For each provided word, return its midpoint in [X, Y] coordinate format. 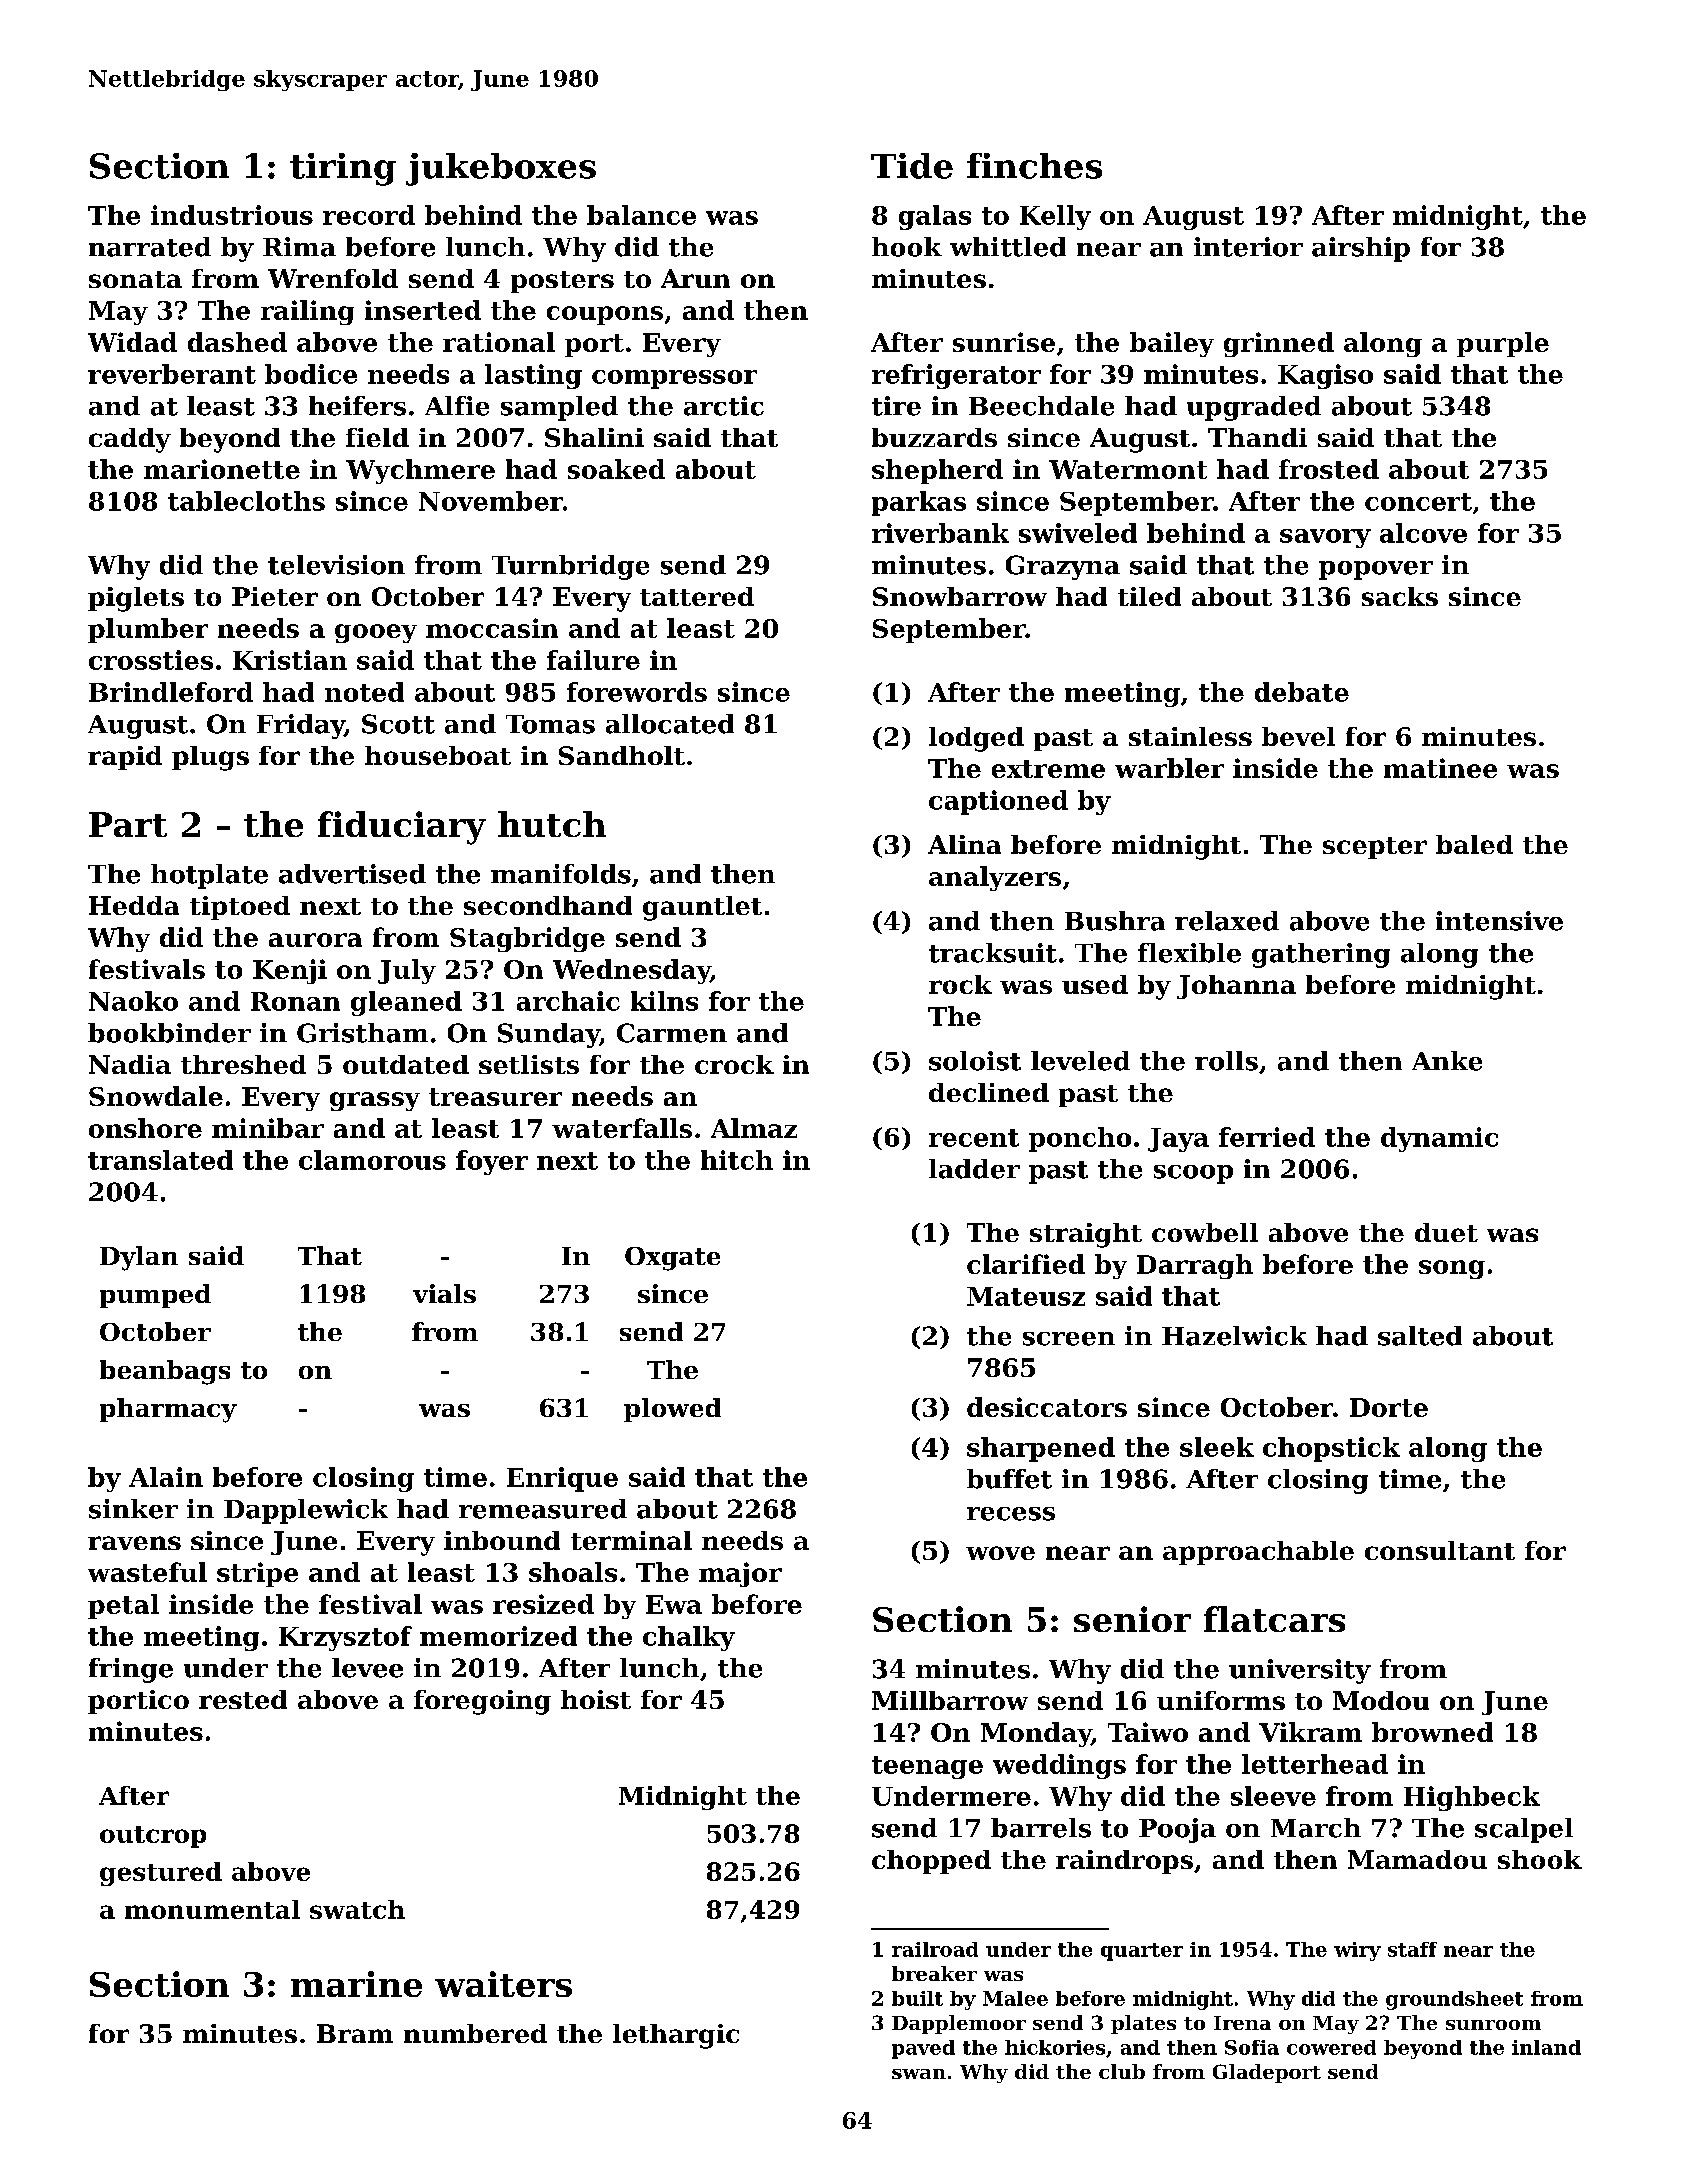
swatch [357, 1909]
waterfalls [622, 1128]
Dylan [139, 1258]
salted [1420, 1336]
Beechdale [1041, 406]
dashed [237, 342]
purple [1503, 344]
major [740, 1574]
